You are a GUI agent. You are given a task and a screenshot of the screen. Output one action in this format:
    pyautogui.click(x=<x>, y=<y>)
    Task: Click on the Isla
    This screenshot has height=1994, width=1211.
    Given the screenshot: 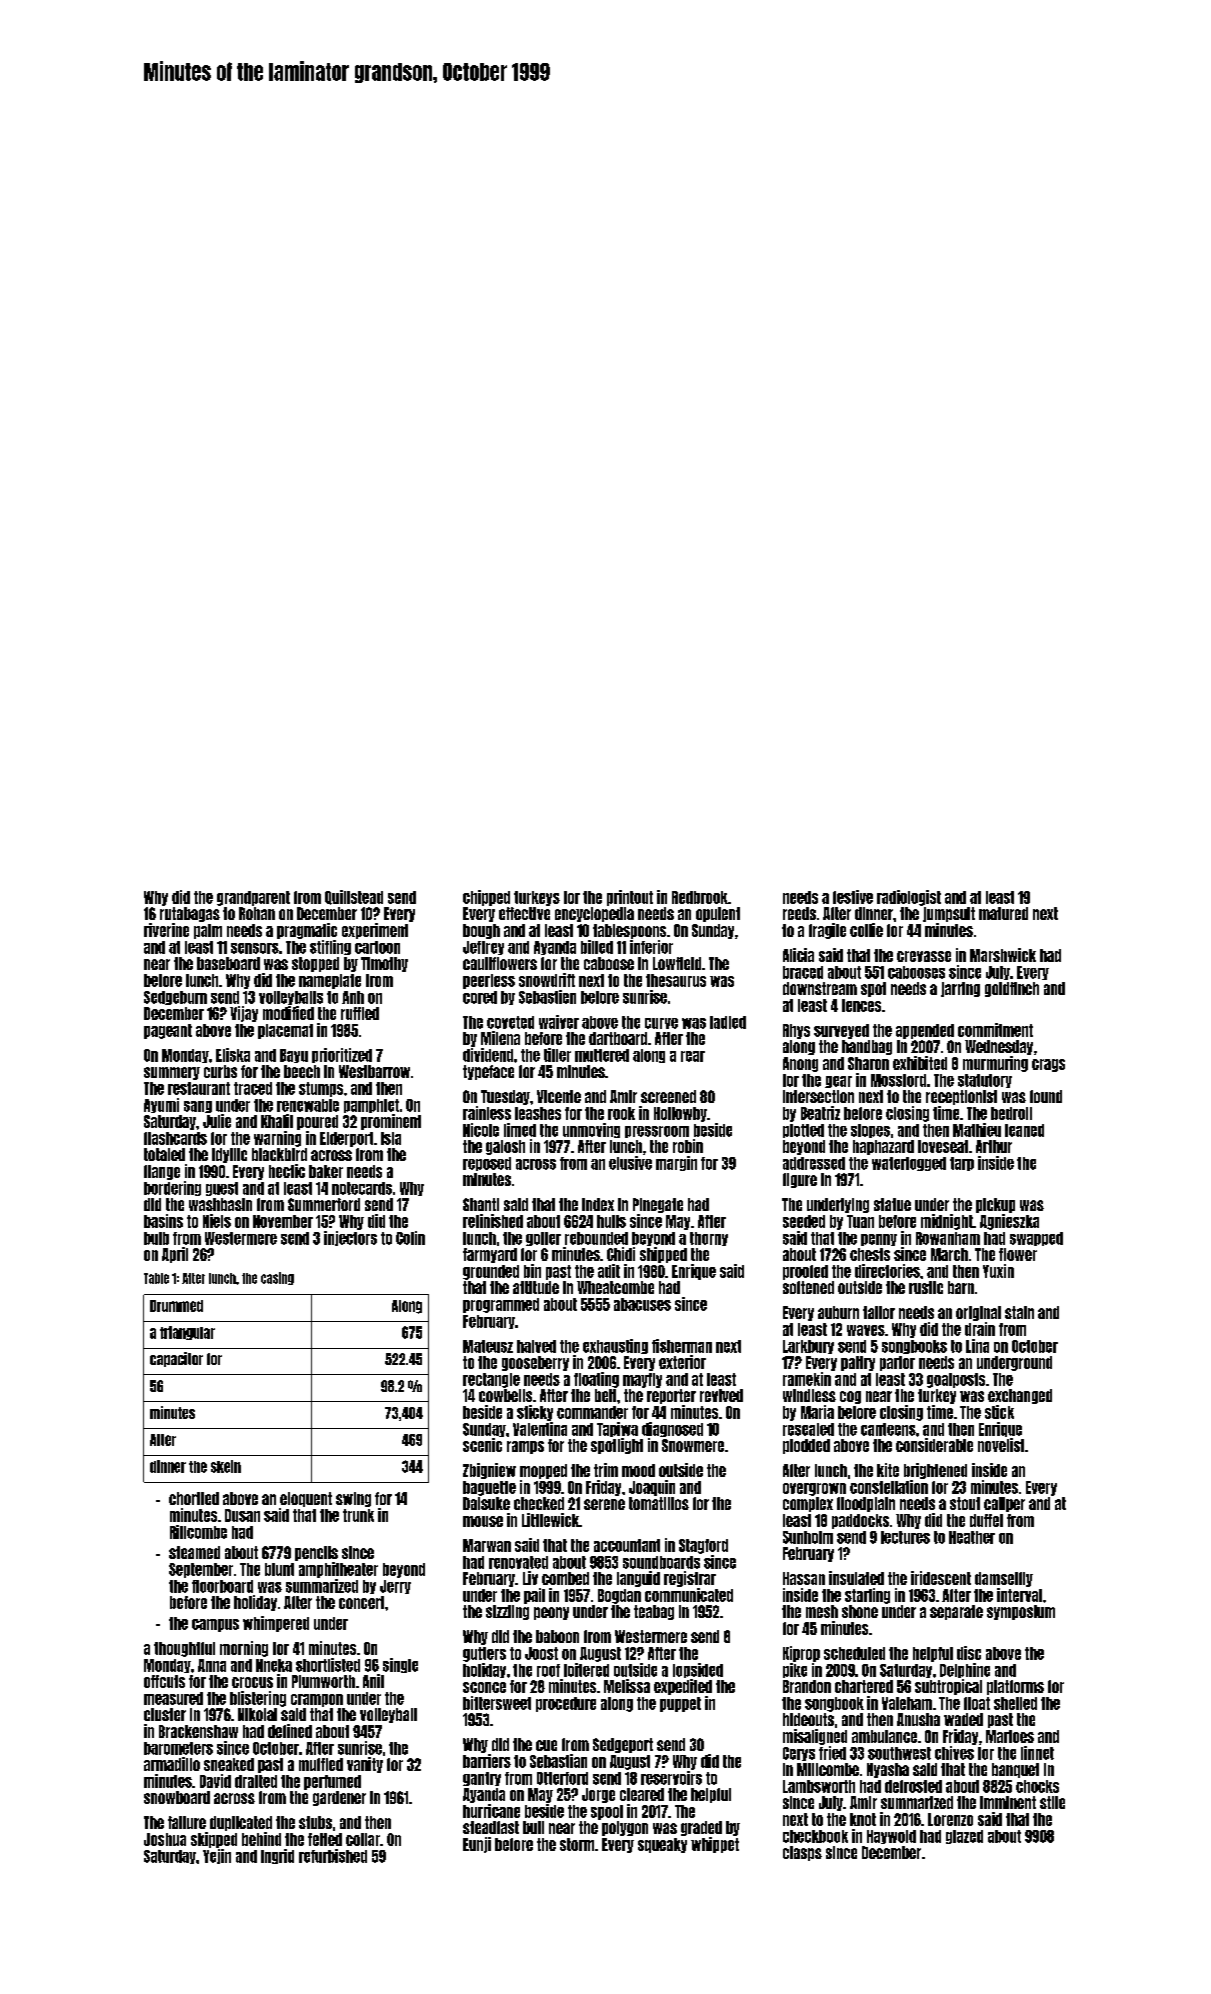 What is the action you would take?
    pyautogui.click(x=391, y=1138)
